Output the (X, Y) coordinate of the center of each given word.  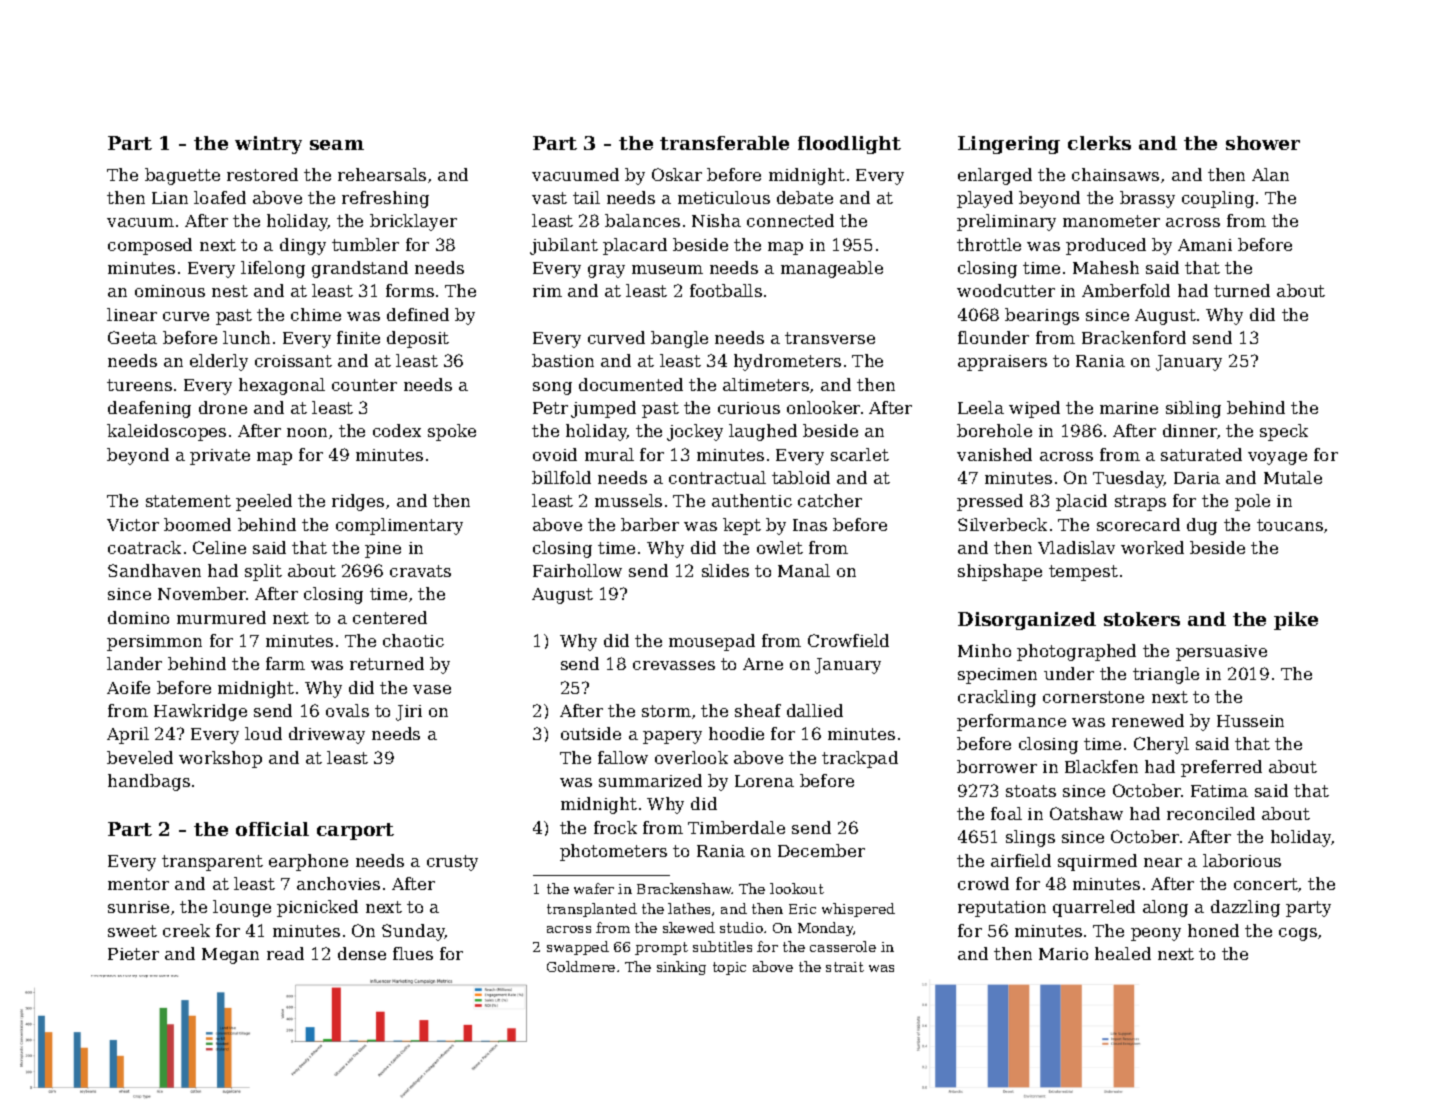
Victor (133, 525)
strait (845, 967)
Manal (804, 570)
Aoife (128, 687)
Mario (1063, 954)
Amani (1205, 245)
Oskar (677, 174)
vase (432, 689)
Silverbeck (1002, 524)
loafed (220, 197)
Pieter (133, 954)
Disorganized (1027, 621)
